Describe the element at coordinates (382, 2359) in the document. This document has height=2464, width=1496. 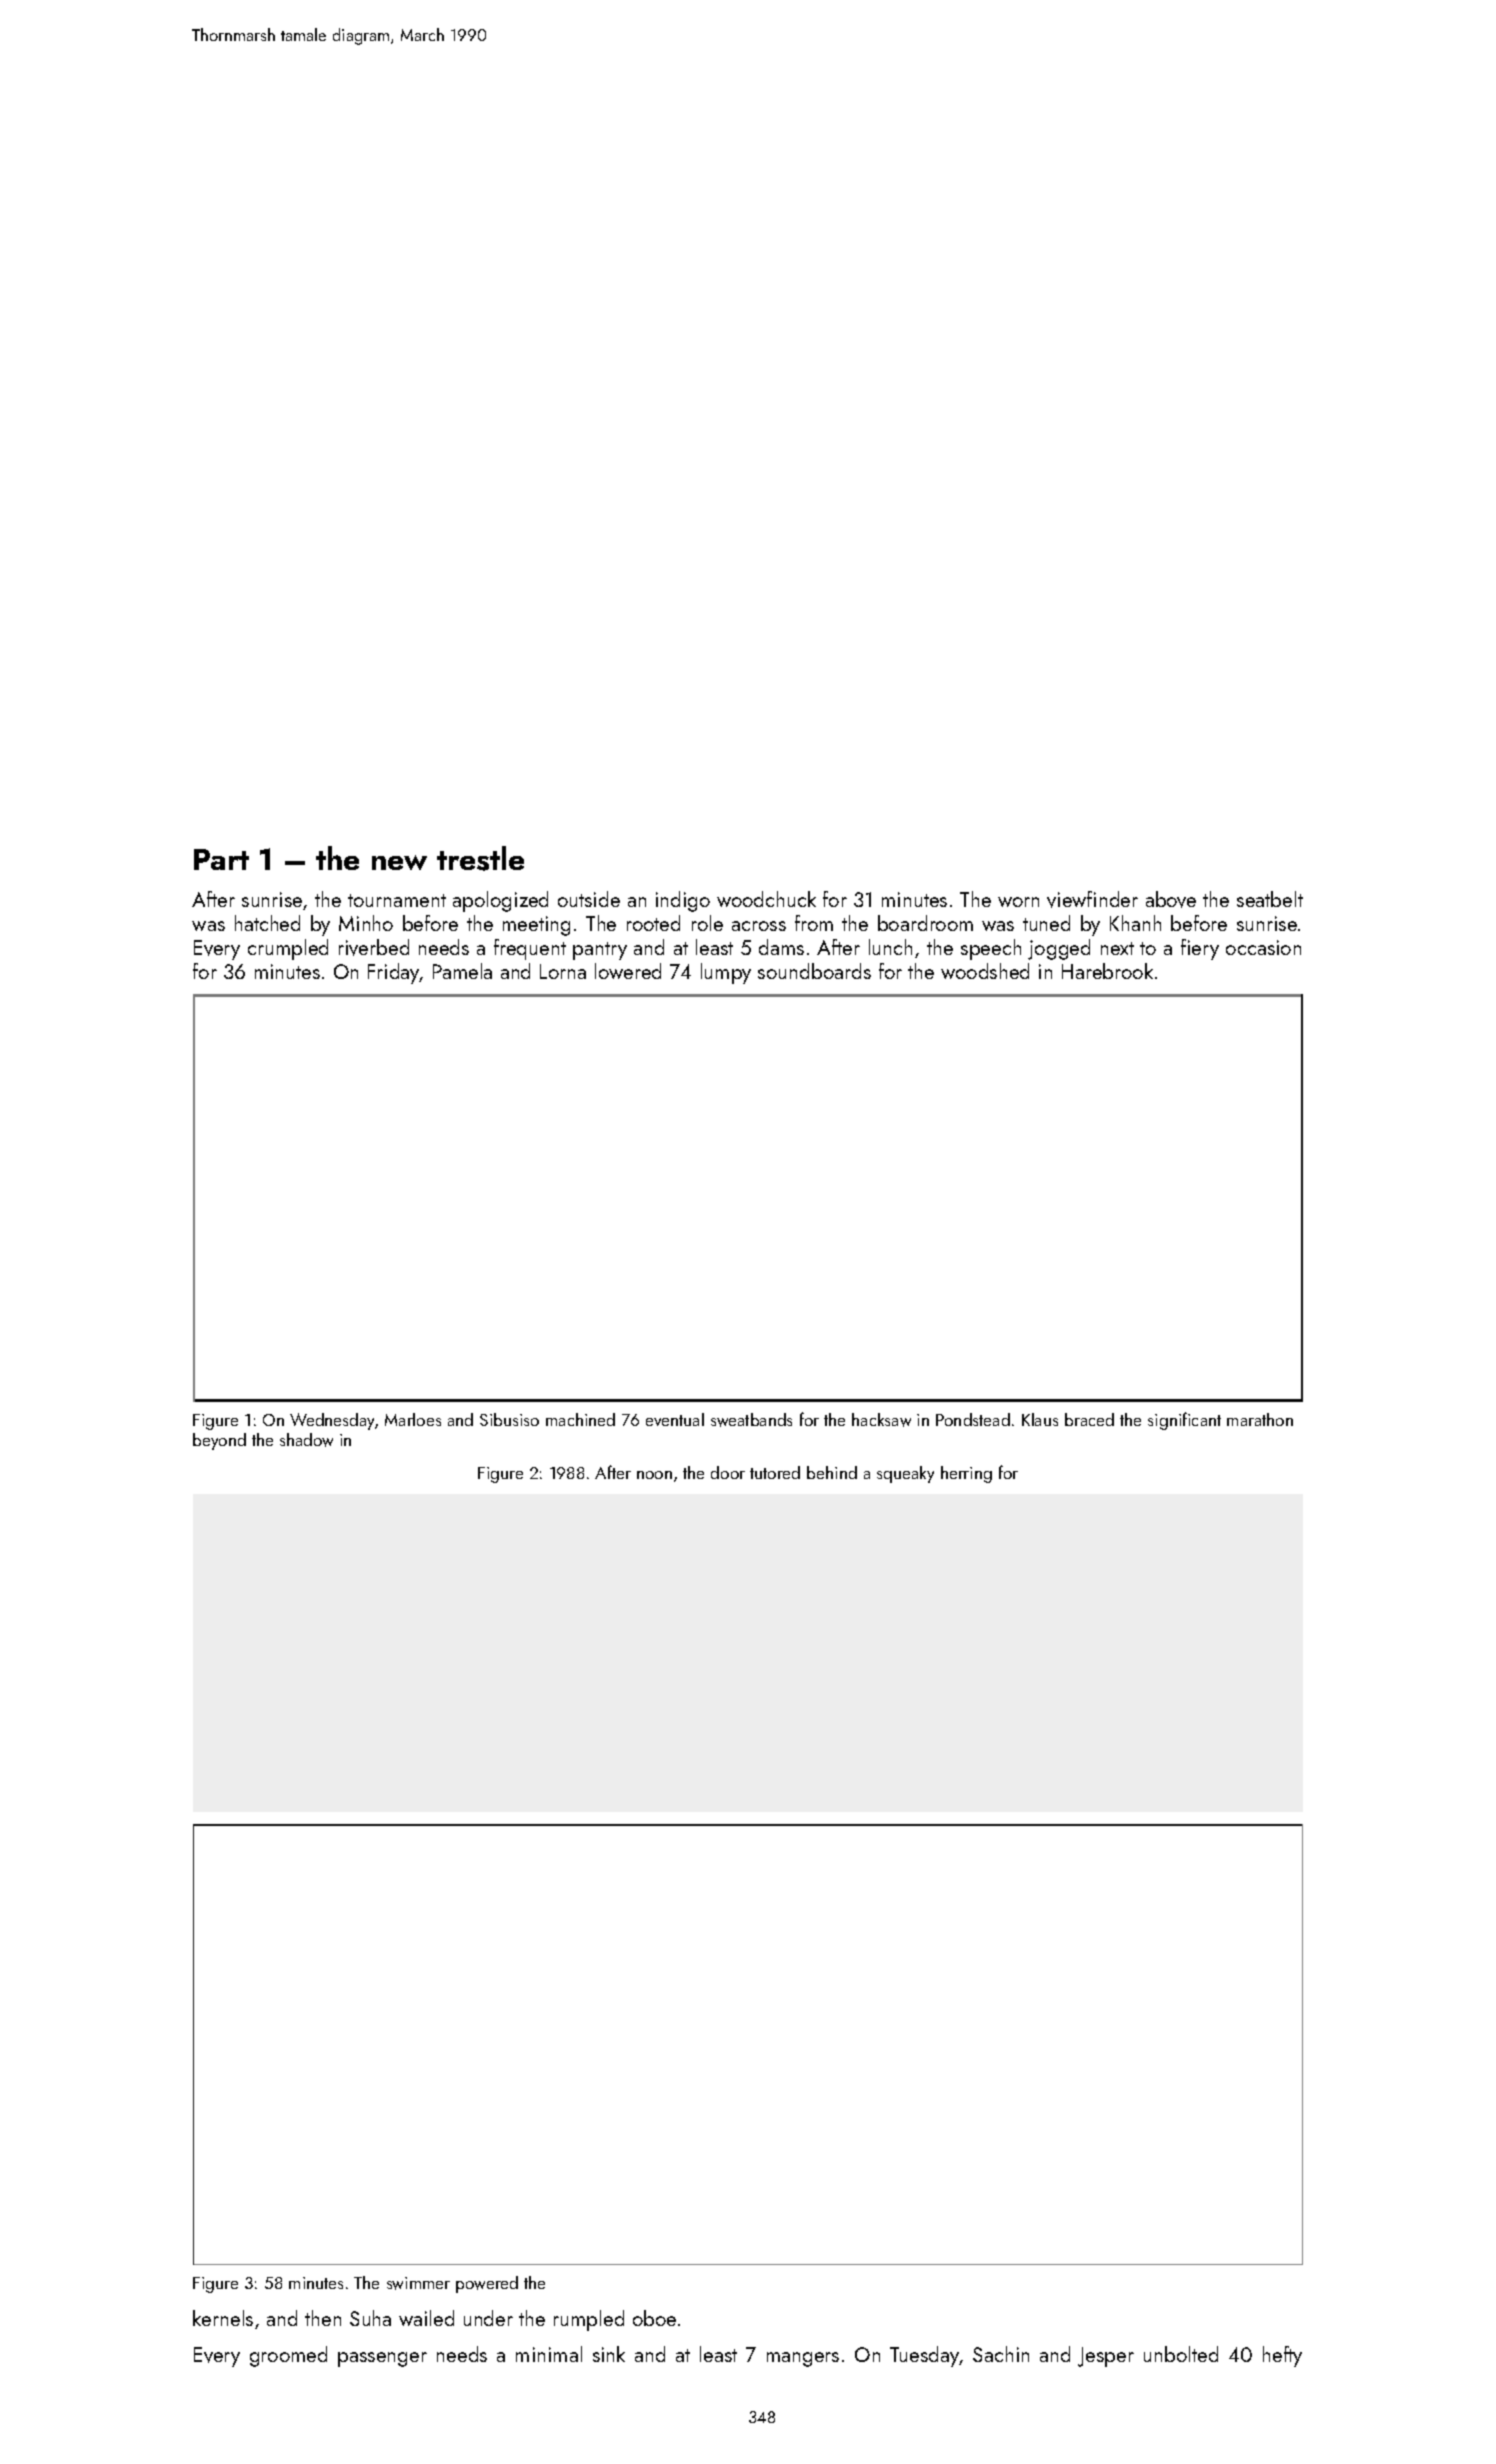
I see `passenger` at that location.
